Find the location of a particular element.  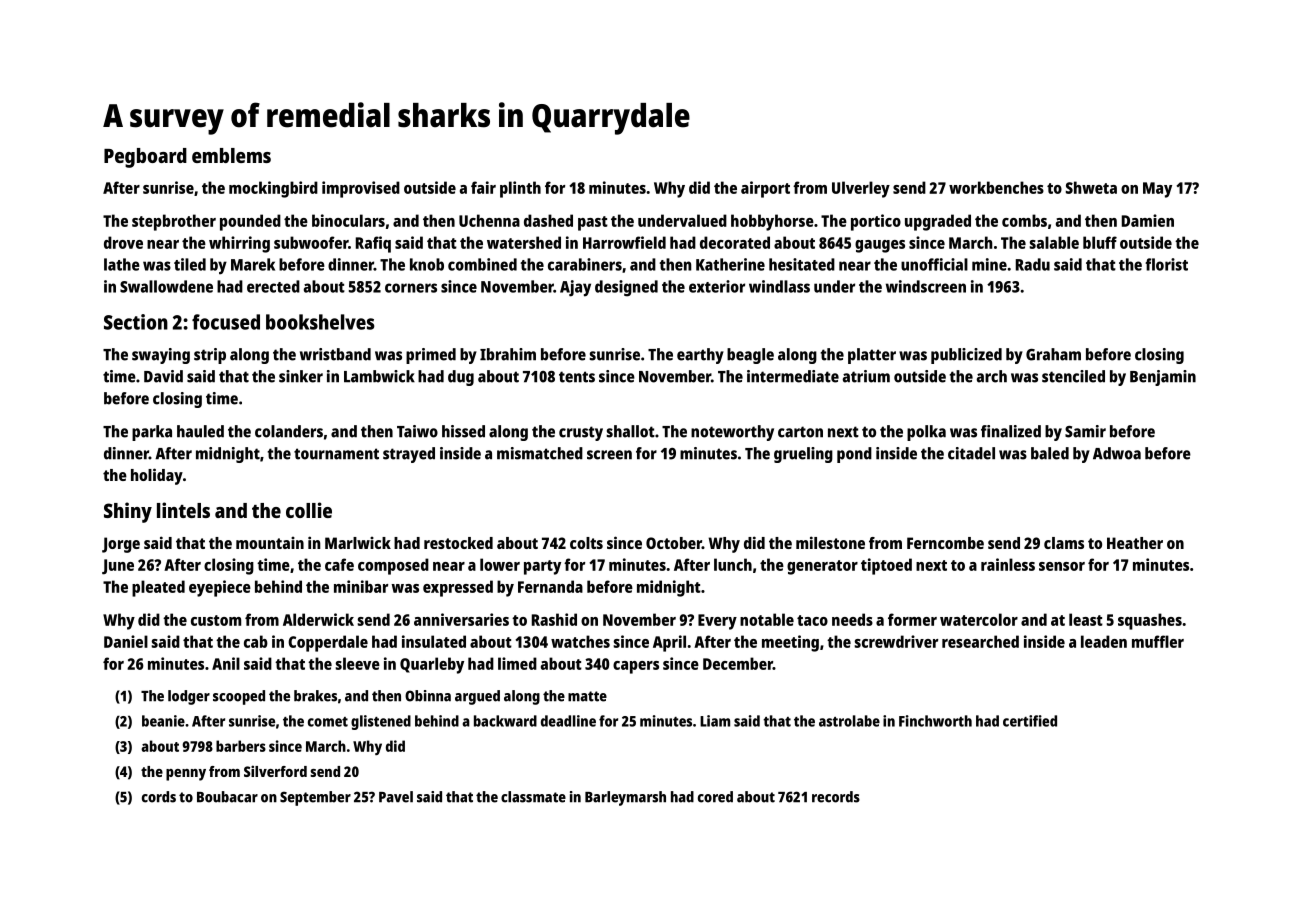

collie is located at coordinates (309, 510).
